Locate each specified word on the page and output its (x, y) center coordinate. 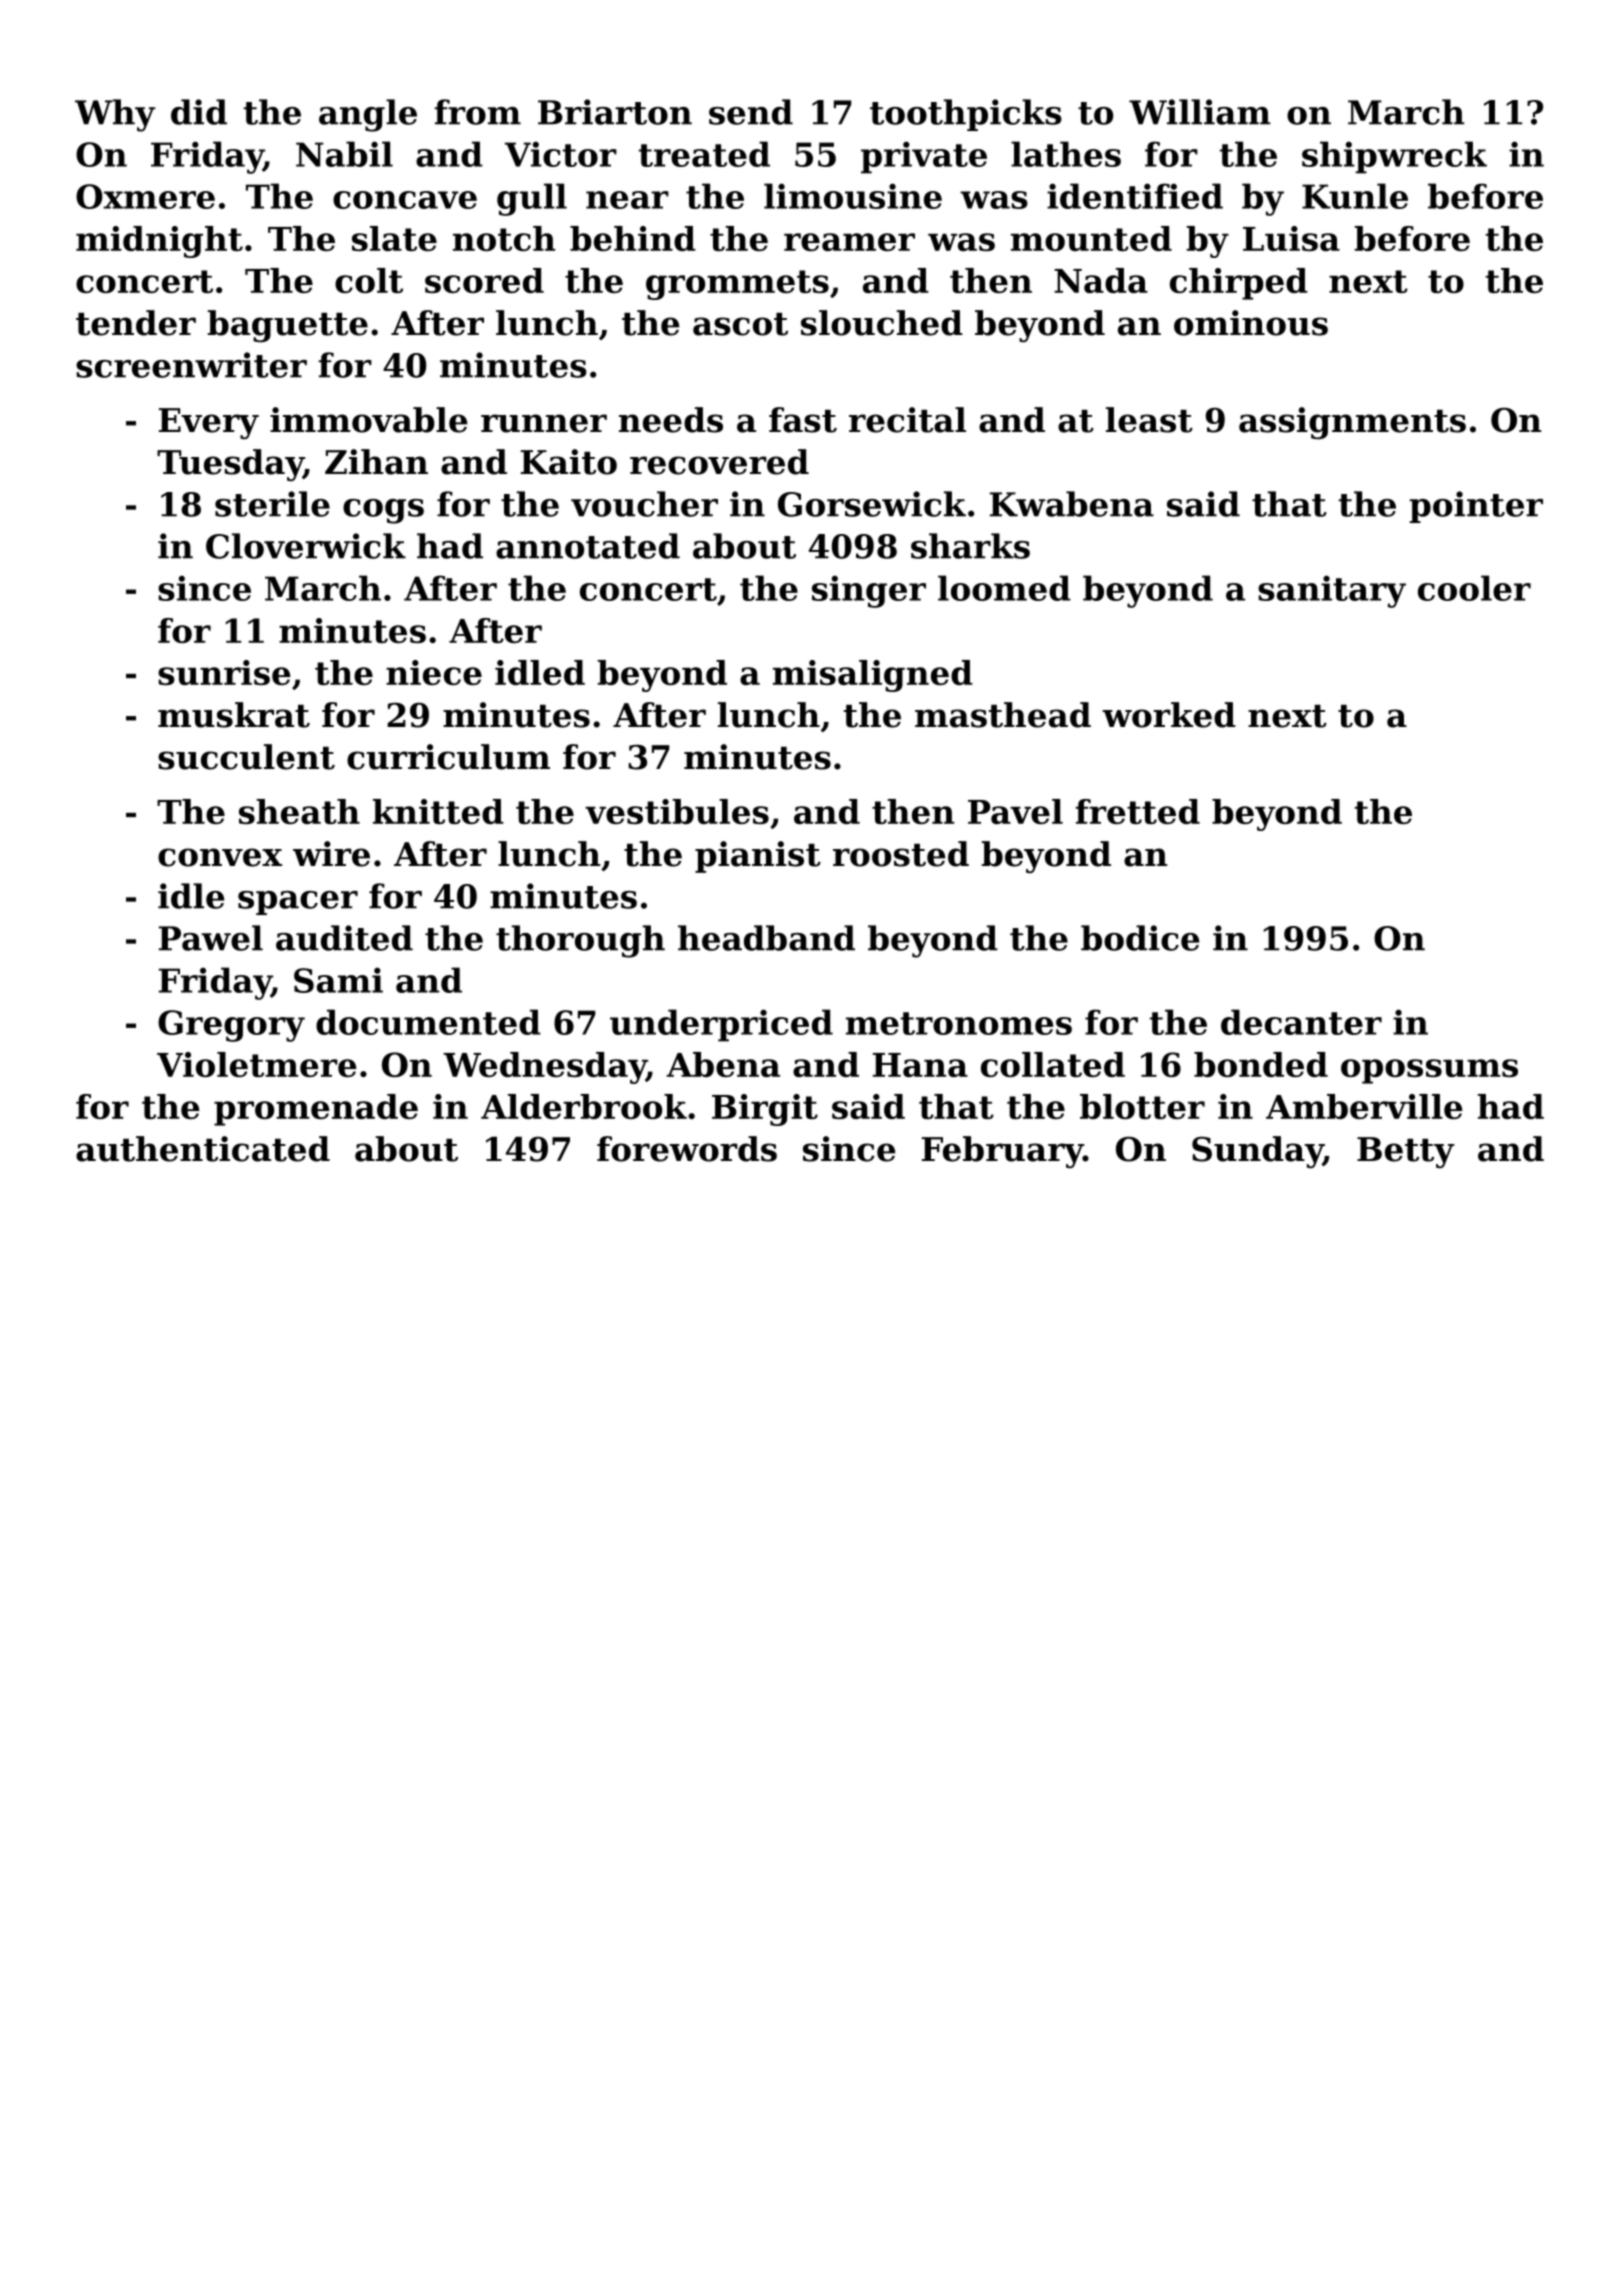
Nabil (344, 154)
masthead (1003, 715)
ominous (1251, 323)
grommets (737, 285)
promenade (316, 1110)
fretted (1138, 811)
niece (434, 672)
